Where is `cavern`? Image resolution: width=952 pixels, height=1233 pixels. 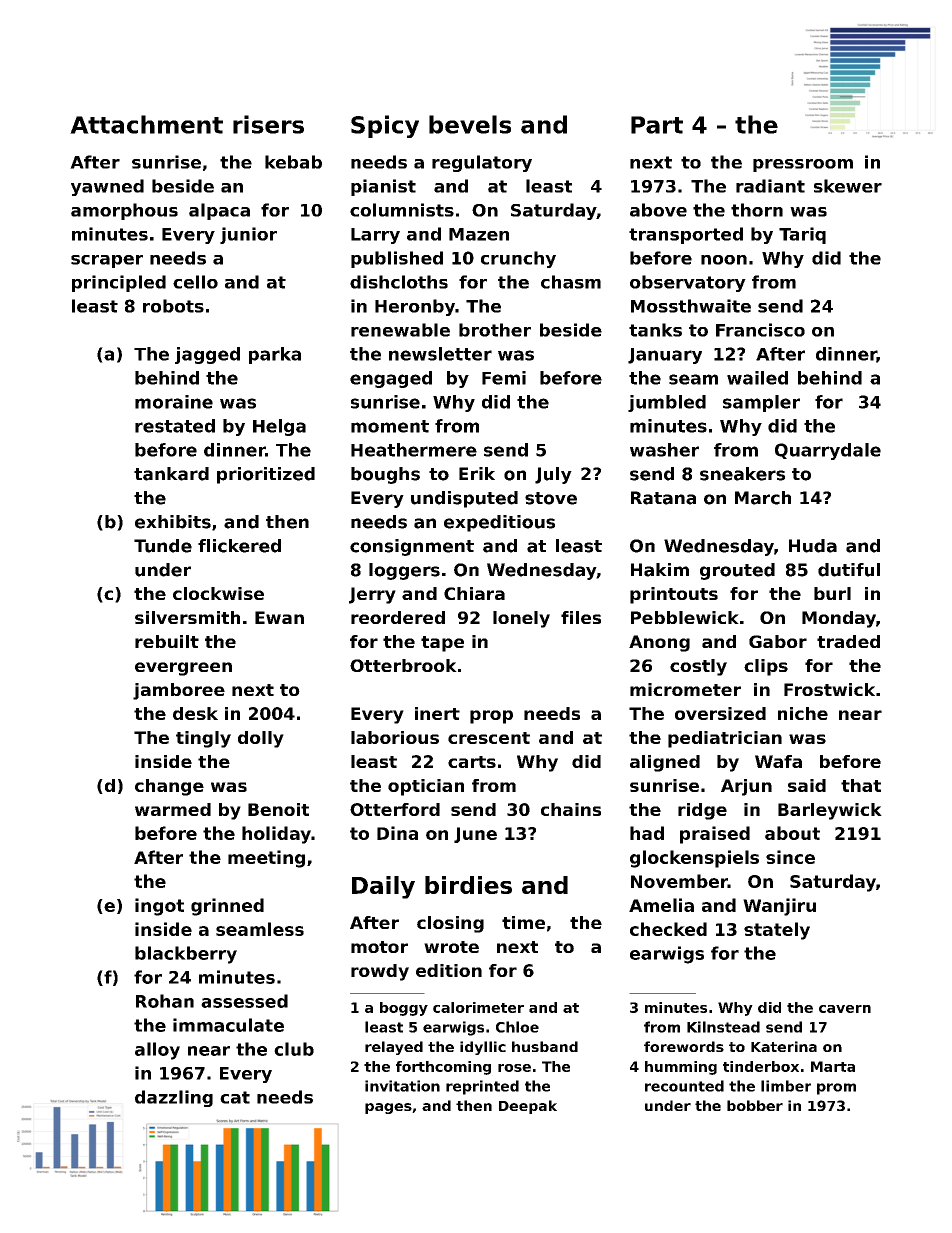
cavern is located at coordinates (845, 1009).
